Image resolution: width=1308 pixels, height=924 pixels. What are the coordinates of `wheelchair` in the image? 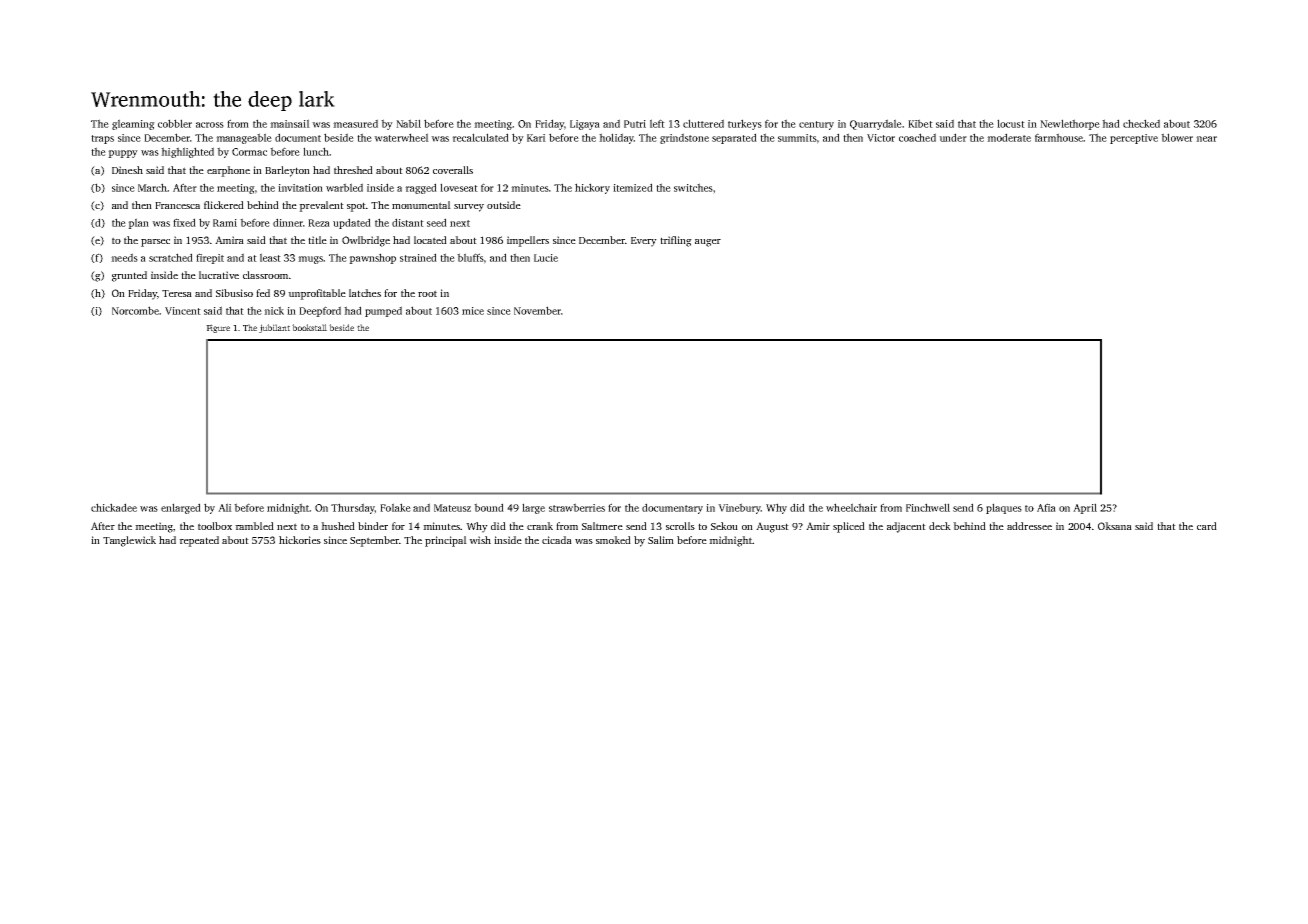 It's located at (851, 507).
